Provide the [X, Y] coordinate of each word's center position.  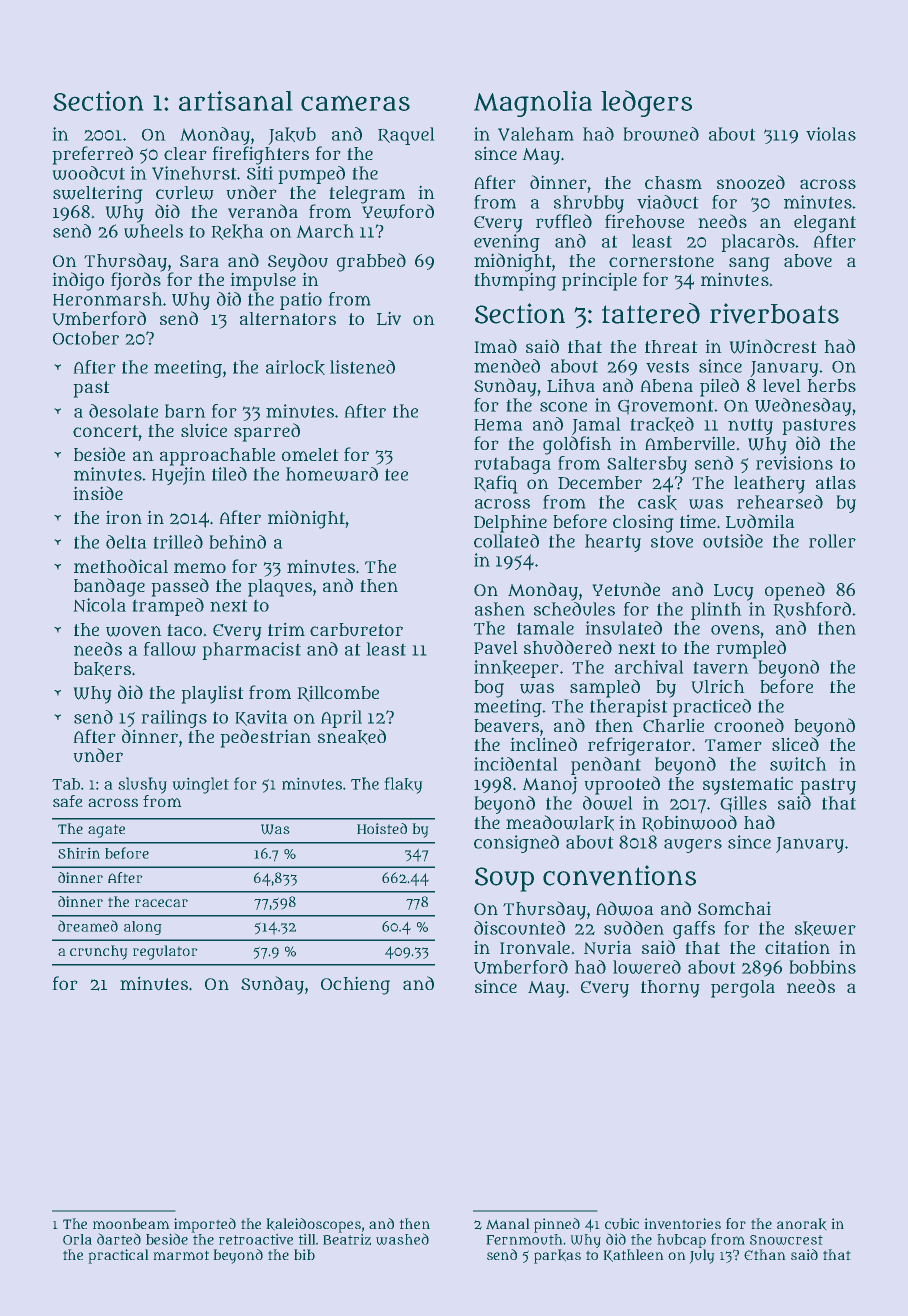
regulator [165, 952]
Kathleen [633, 1255]
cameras [355, 103]
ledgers [646, 103]
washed [402, 1239]
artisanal [236, 100]
